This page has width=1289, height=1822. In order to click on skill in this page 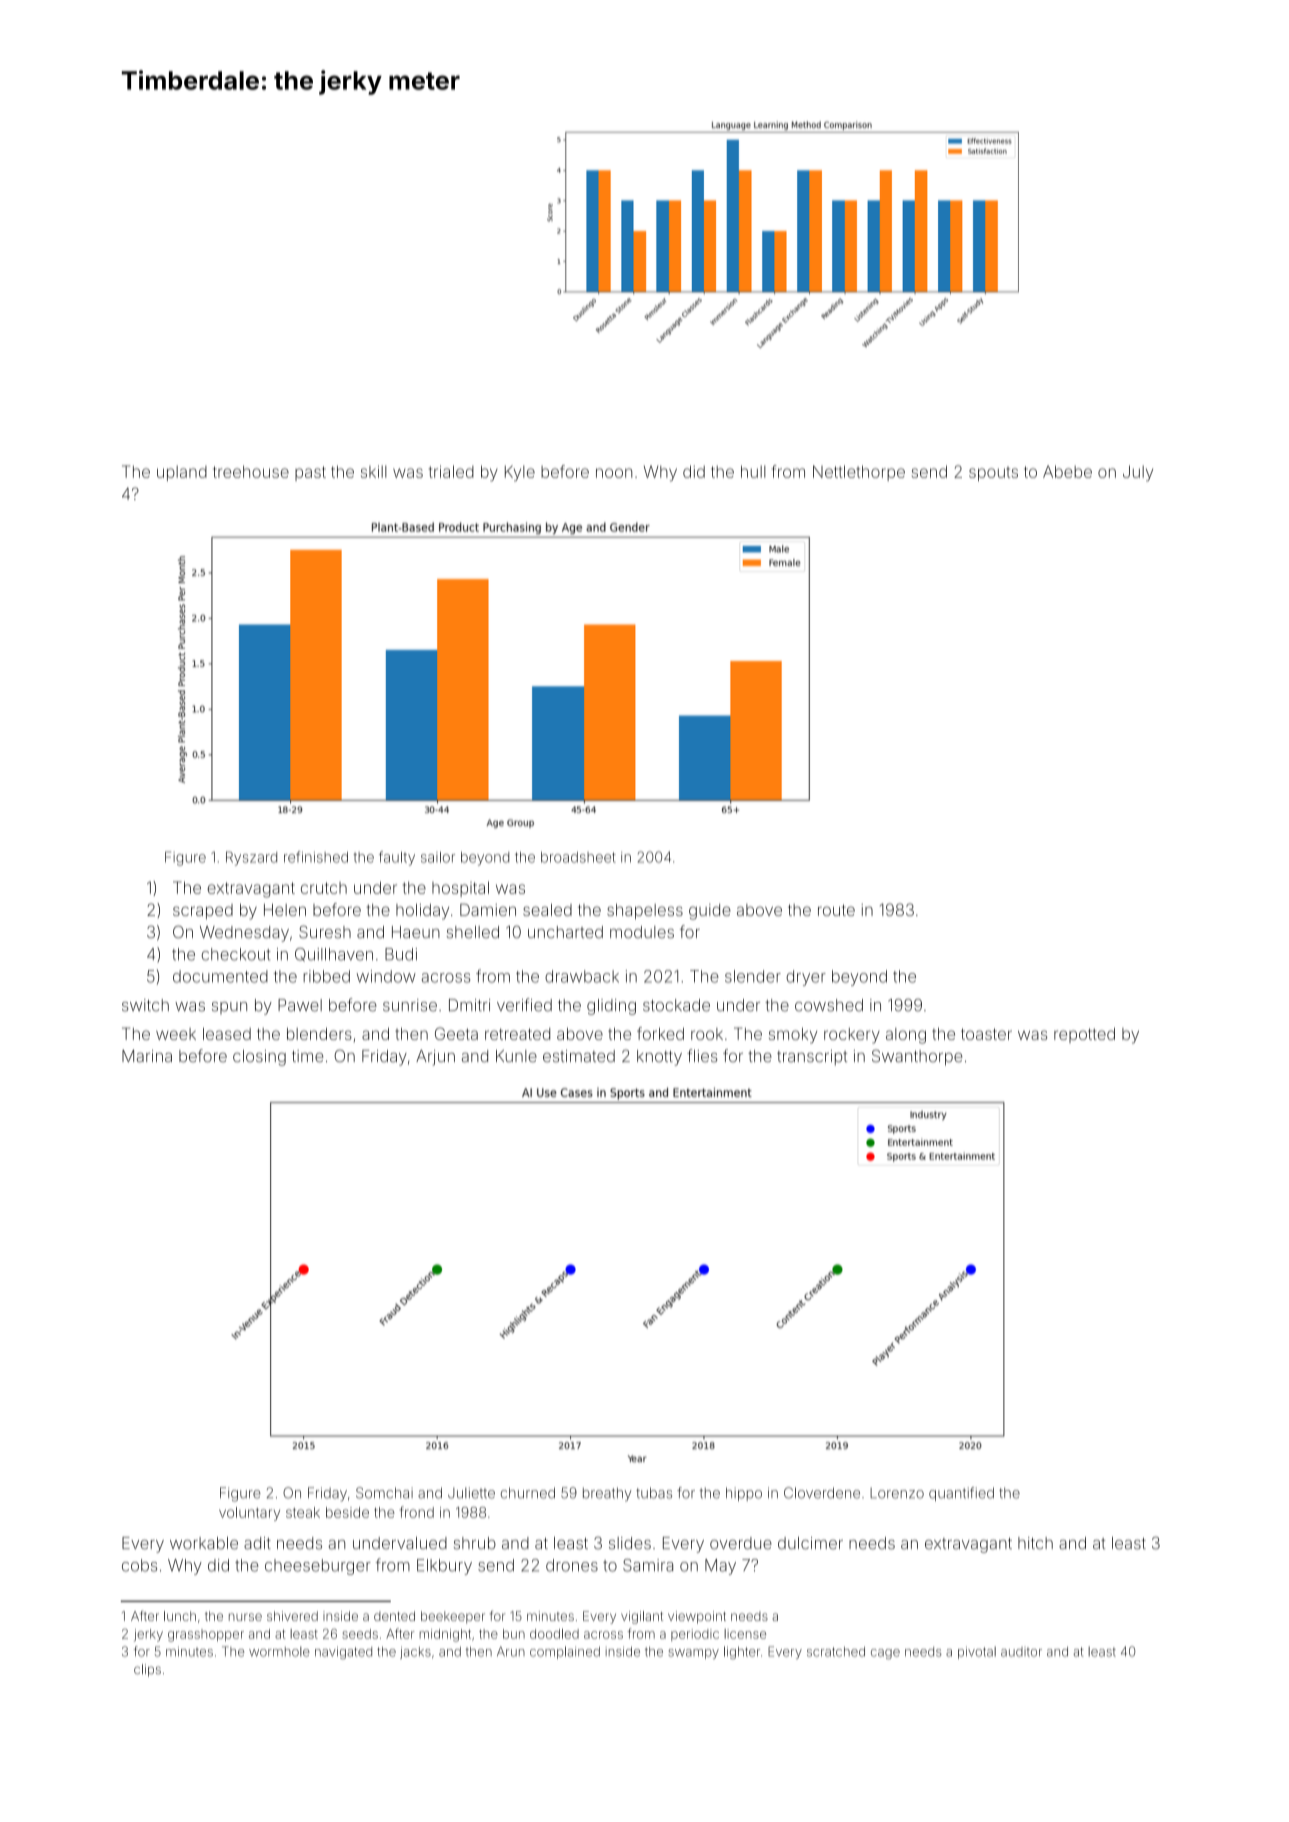, I will do `click(374, 471)`.
